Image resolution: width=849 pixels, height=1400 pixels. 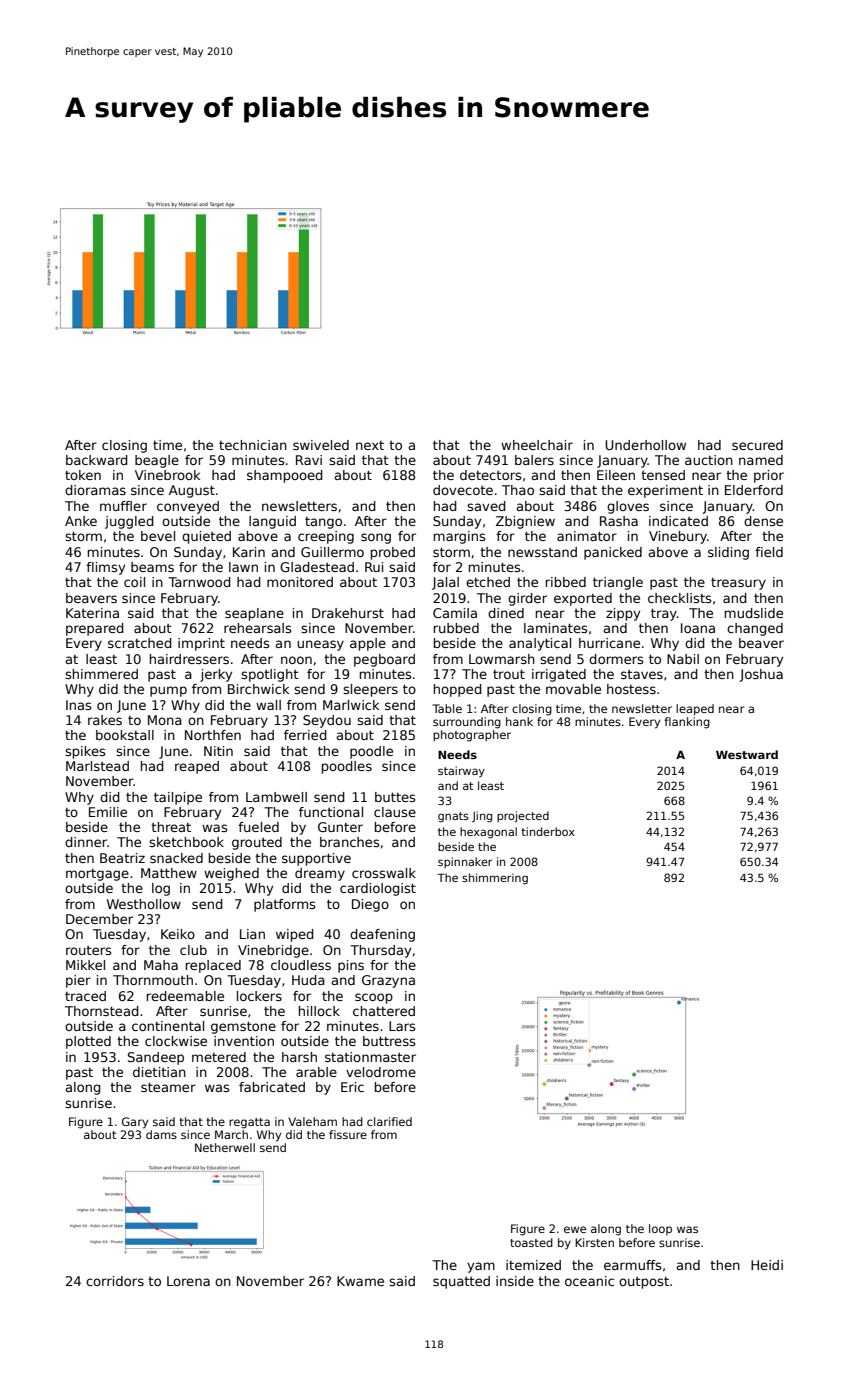 I want to click on Kwame, so click(x=360, y=1281).
